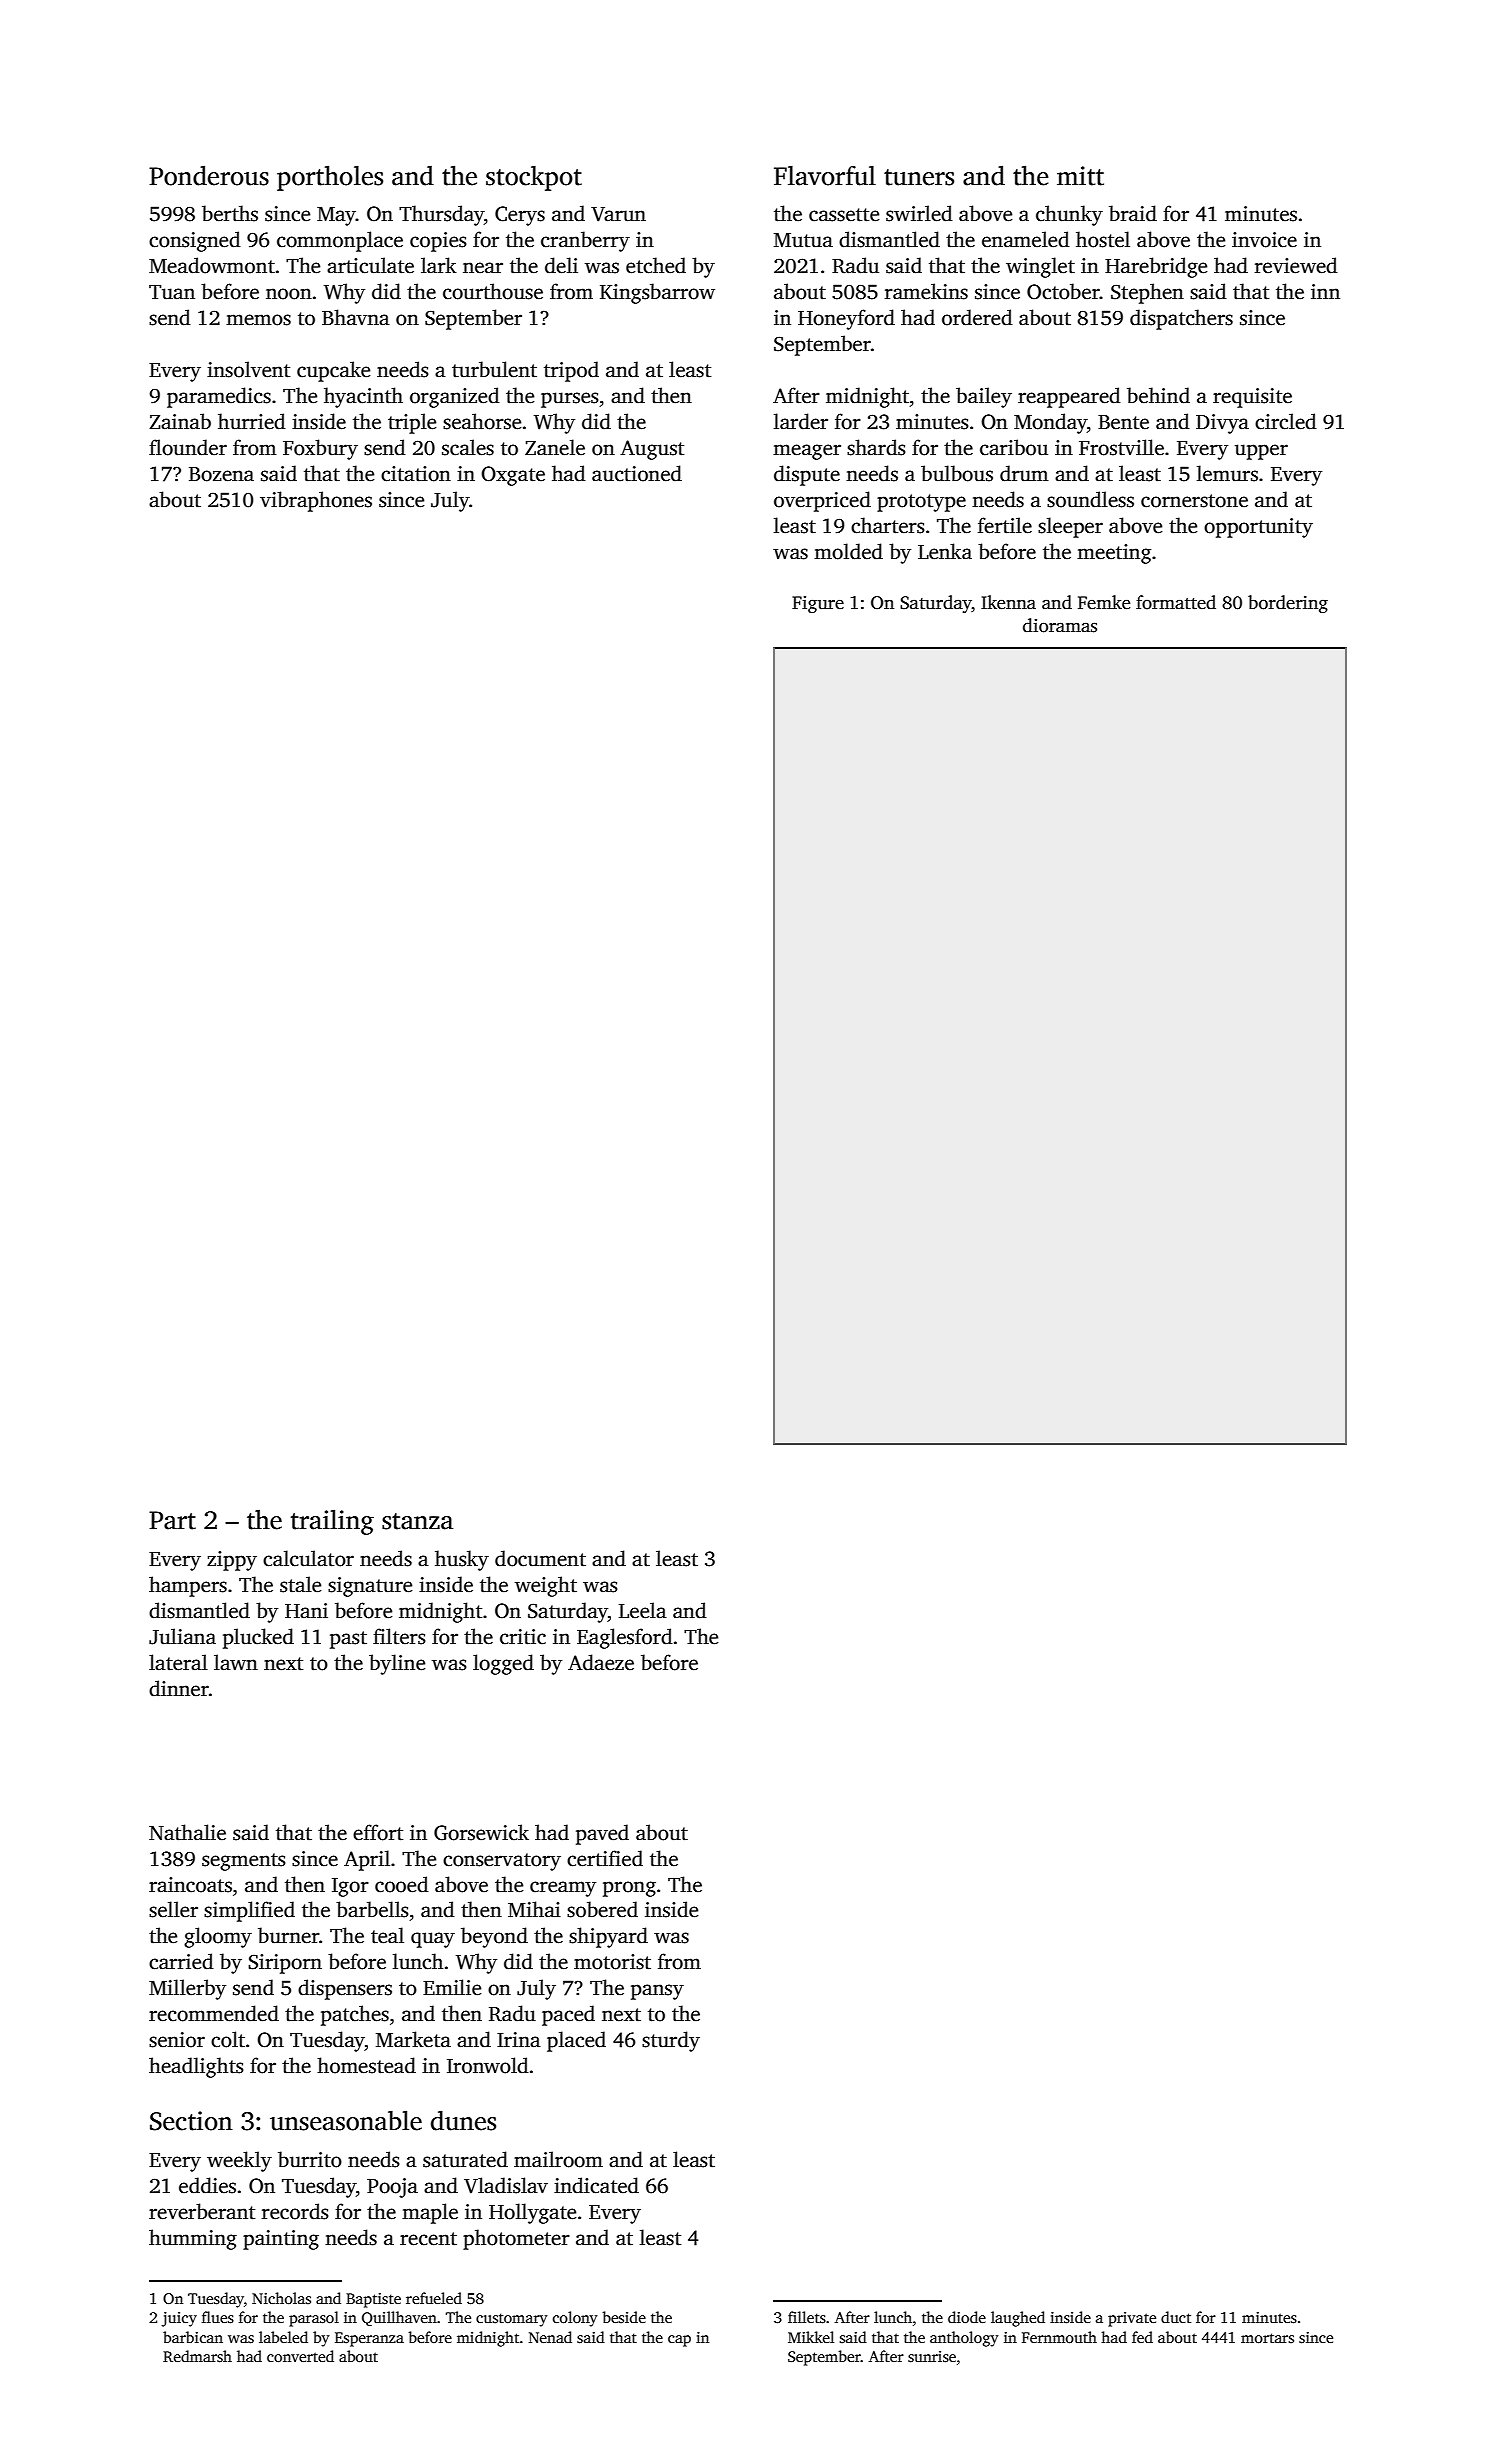 This document has width=1496, height=2464. I want to click on stanza, so click(417, 1521).
